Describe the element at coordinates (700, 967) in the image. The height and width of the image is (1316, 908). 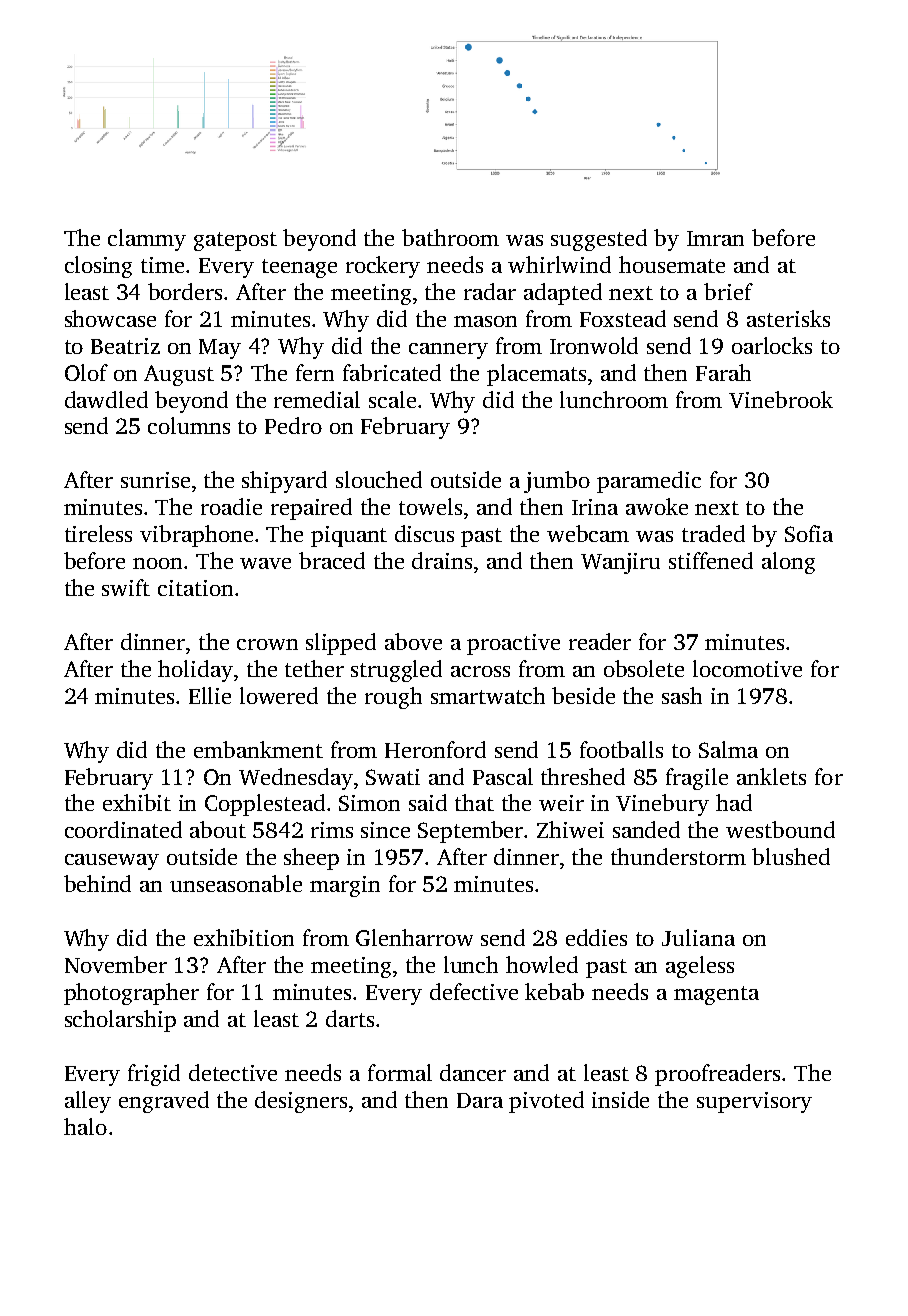
I see `ageless` at that location.
